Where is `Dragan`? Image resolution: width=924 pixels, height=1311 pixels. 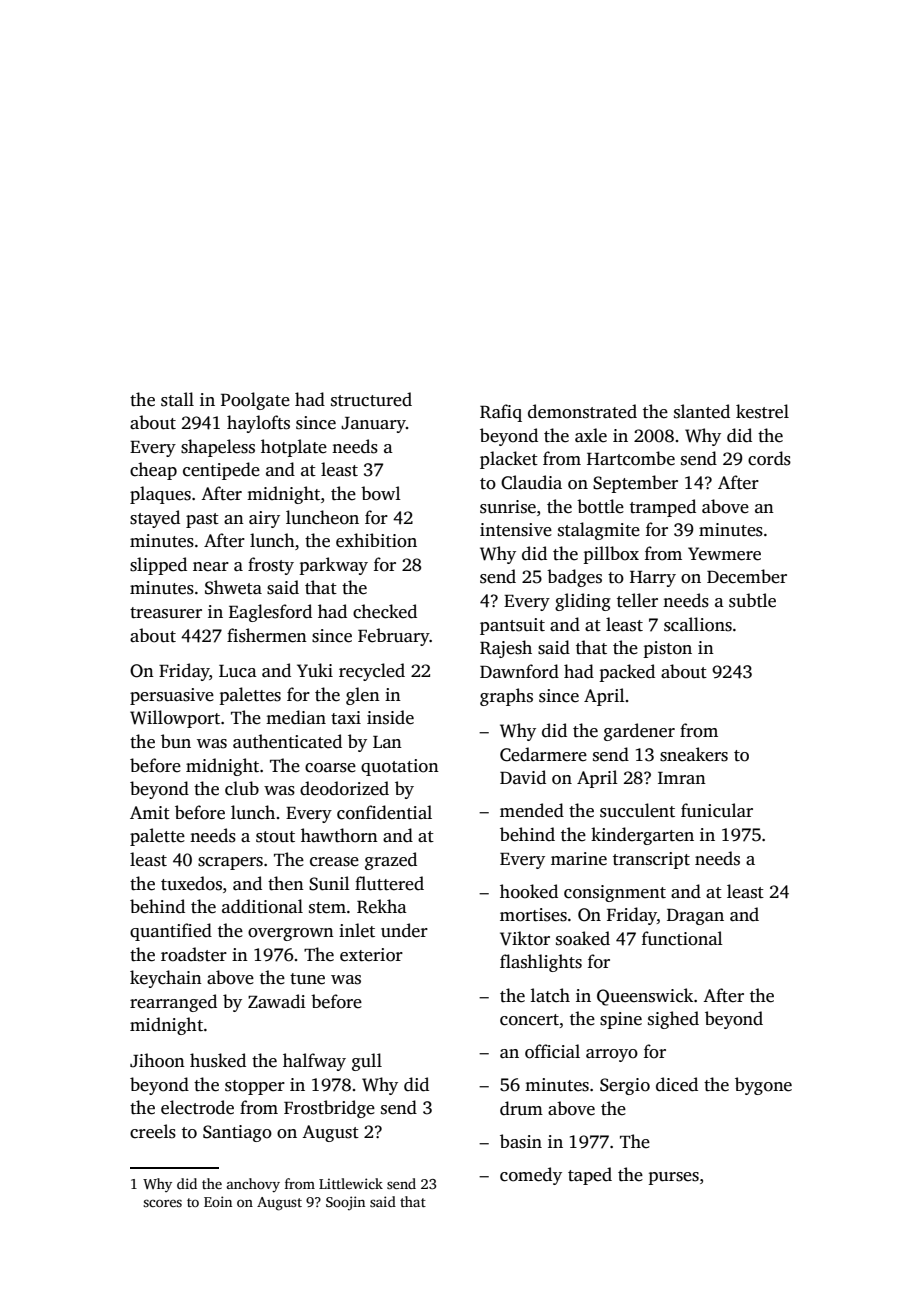 Dragan is located at coordinates (695, 917).
